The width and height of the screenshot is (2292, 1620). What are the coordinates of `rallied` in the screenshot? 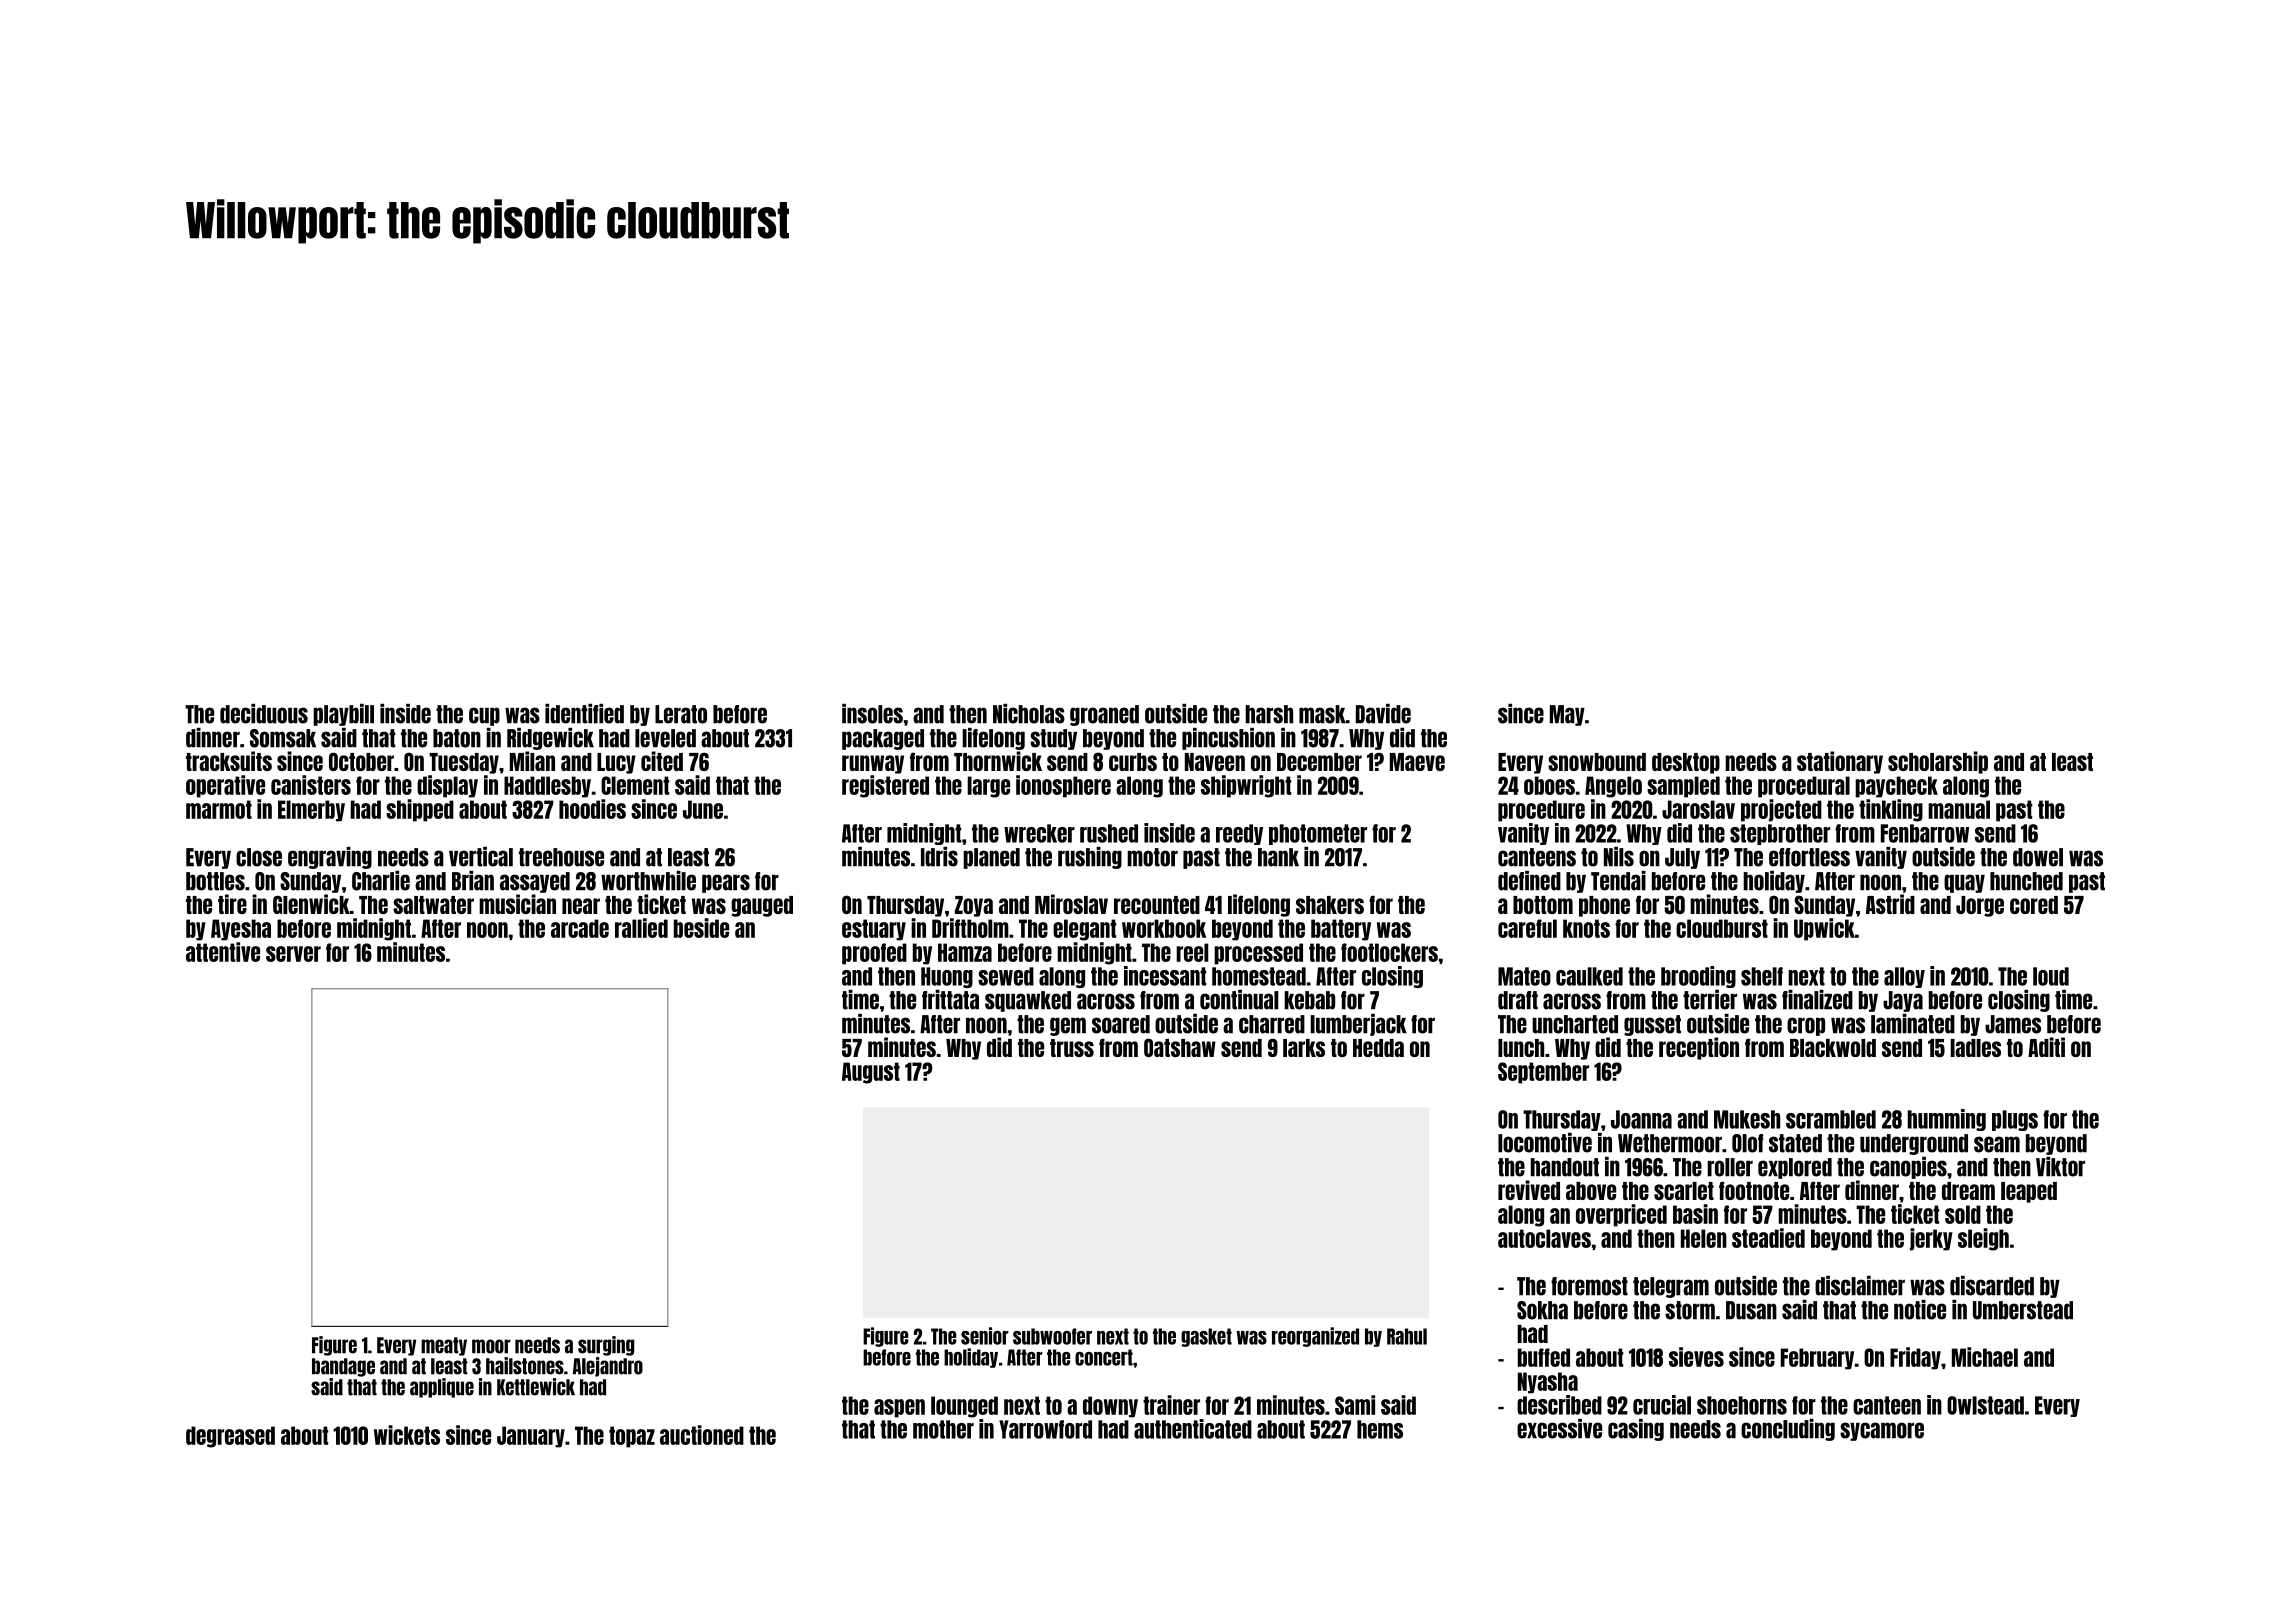 It's located at (641, 928).
